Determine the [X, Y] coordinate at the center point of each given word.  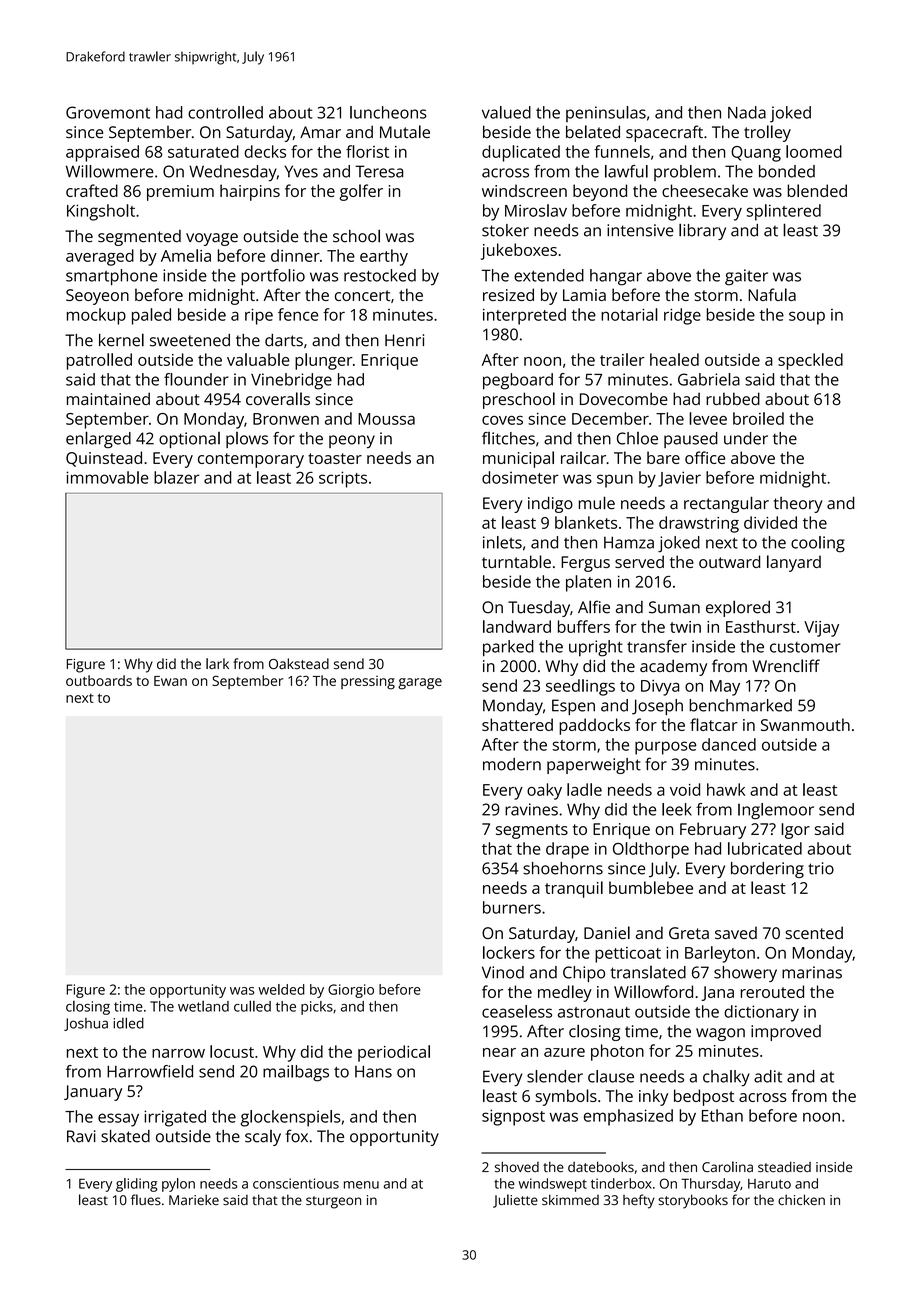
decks [265, 151]
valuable [258, 359]
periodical [394, 1053]
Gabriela [709, 379]
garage [420, 684]
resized [508, 294]
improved [786, 1033]
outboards [99, 680]
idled [128, 1023]
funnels [622, 151]
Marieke [194, 1199]
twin [685, 627]
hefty [639, 1201]
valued [506, 112]
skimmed [570, 1199]
